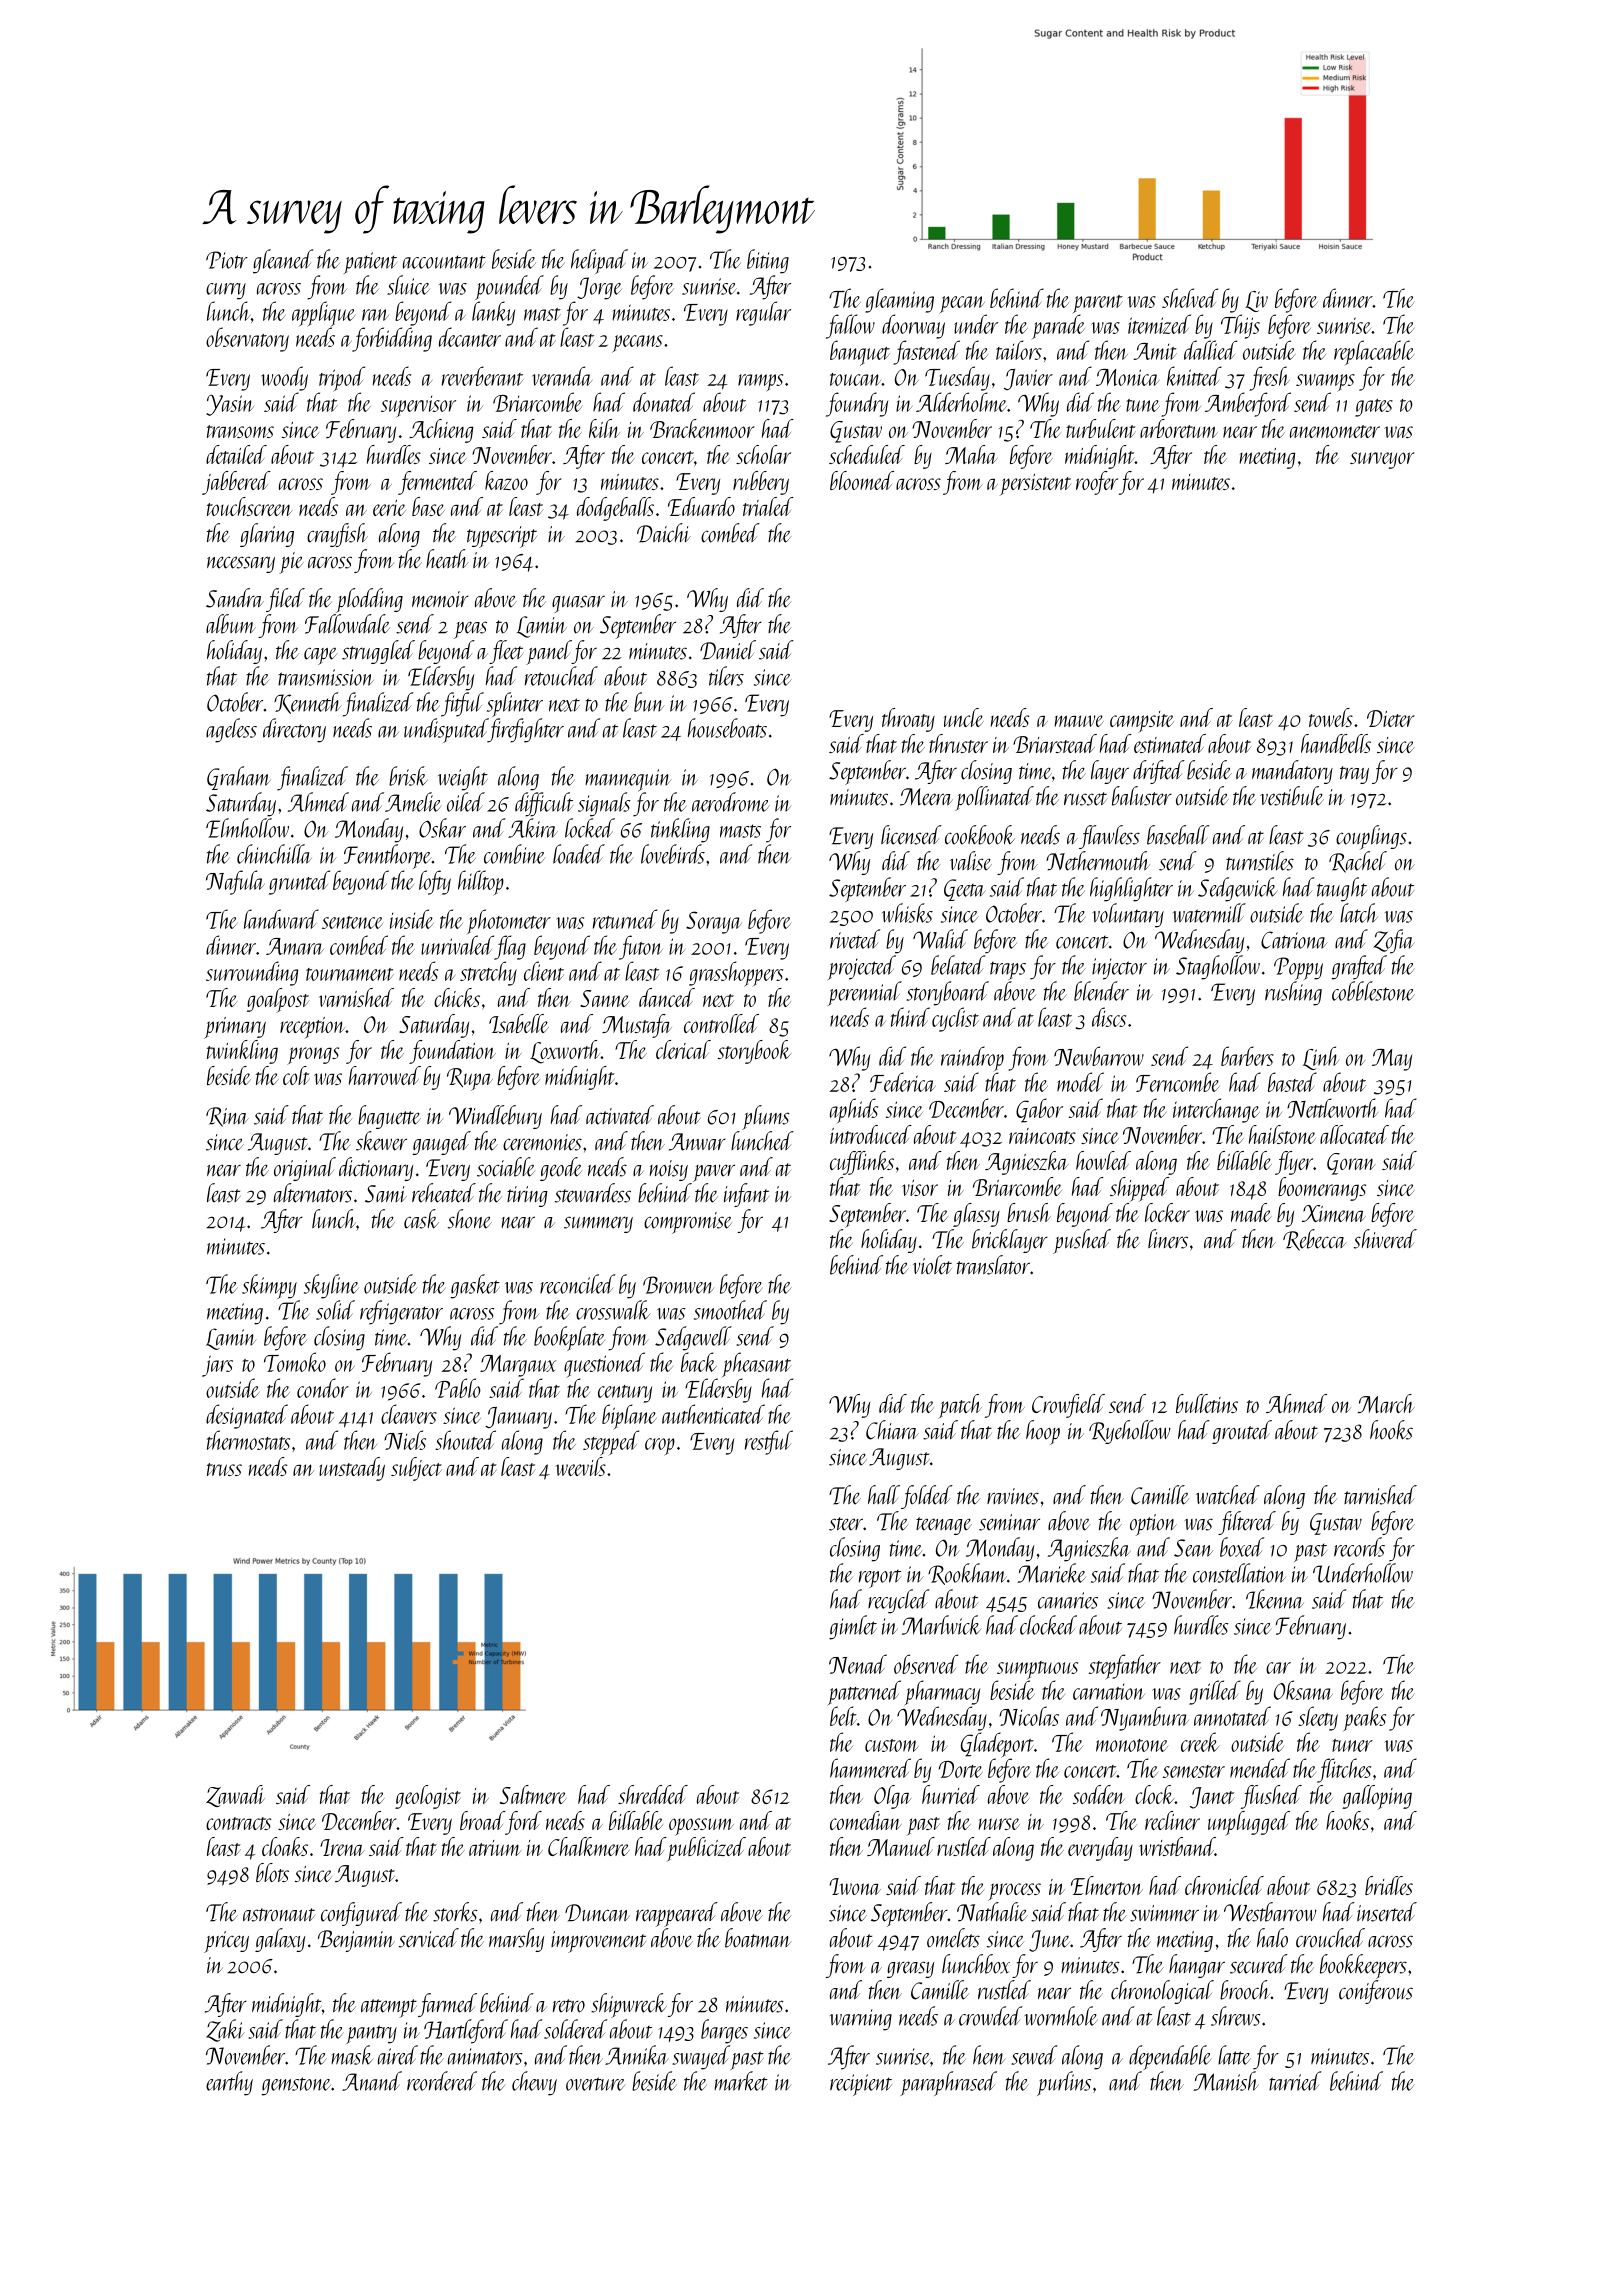  What do you see at coordinates (580, 1466) in the page?
I see `weevils` at bounding box center [580, 1466].
